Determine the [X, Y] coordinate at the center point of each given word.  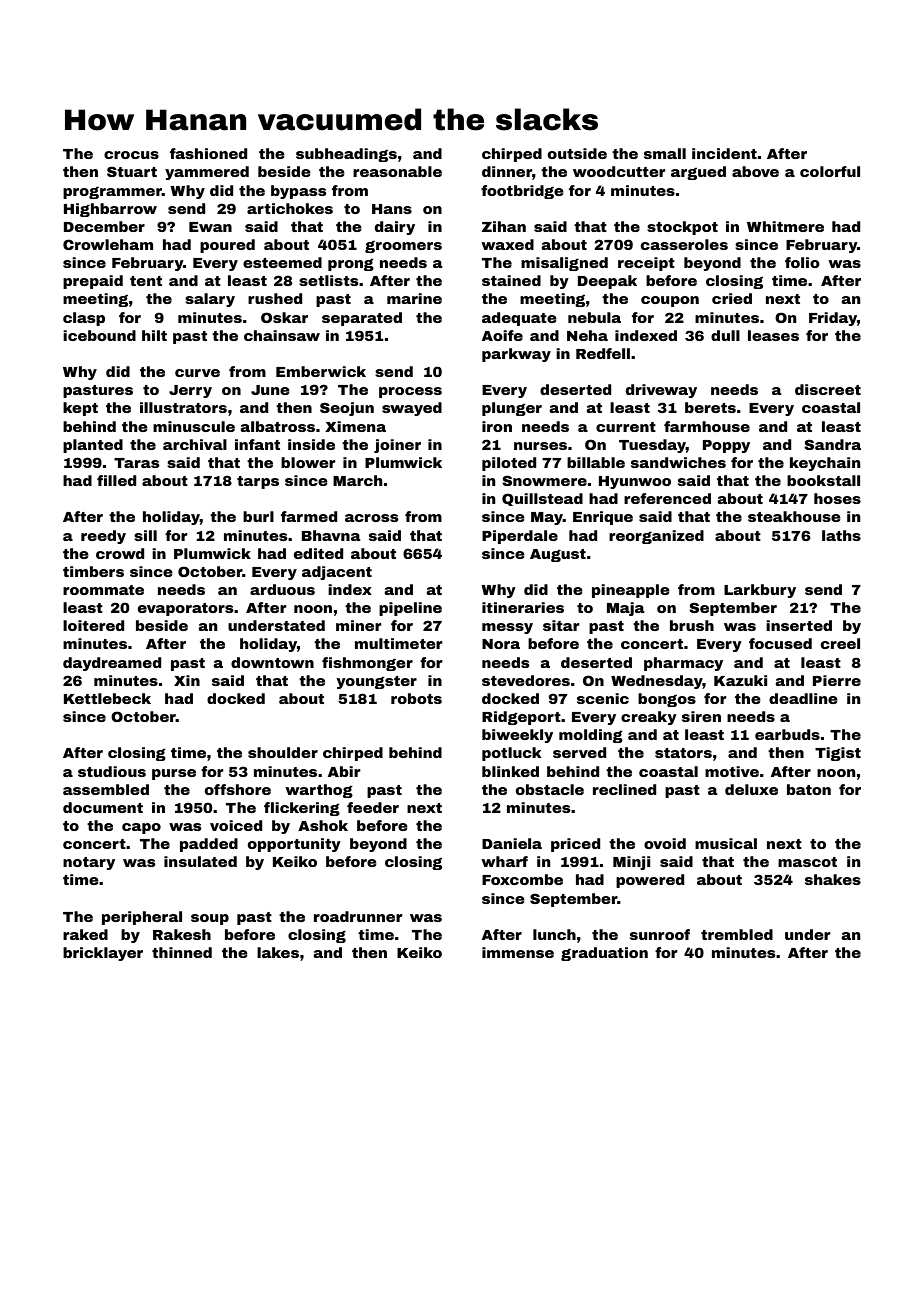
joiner [397, 446]
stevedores [526, 680]
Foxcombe [522, 879]
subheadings [346, 155]
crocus [131, 155]
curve [197, 373]
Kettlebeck [107, 698]
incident [724, 153]
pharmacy [683, 664]
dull [725, 335]
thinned [182, 952]
